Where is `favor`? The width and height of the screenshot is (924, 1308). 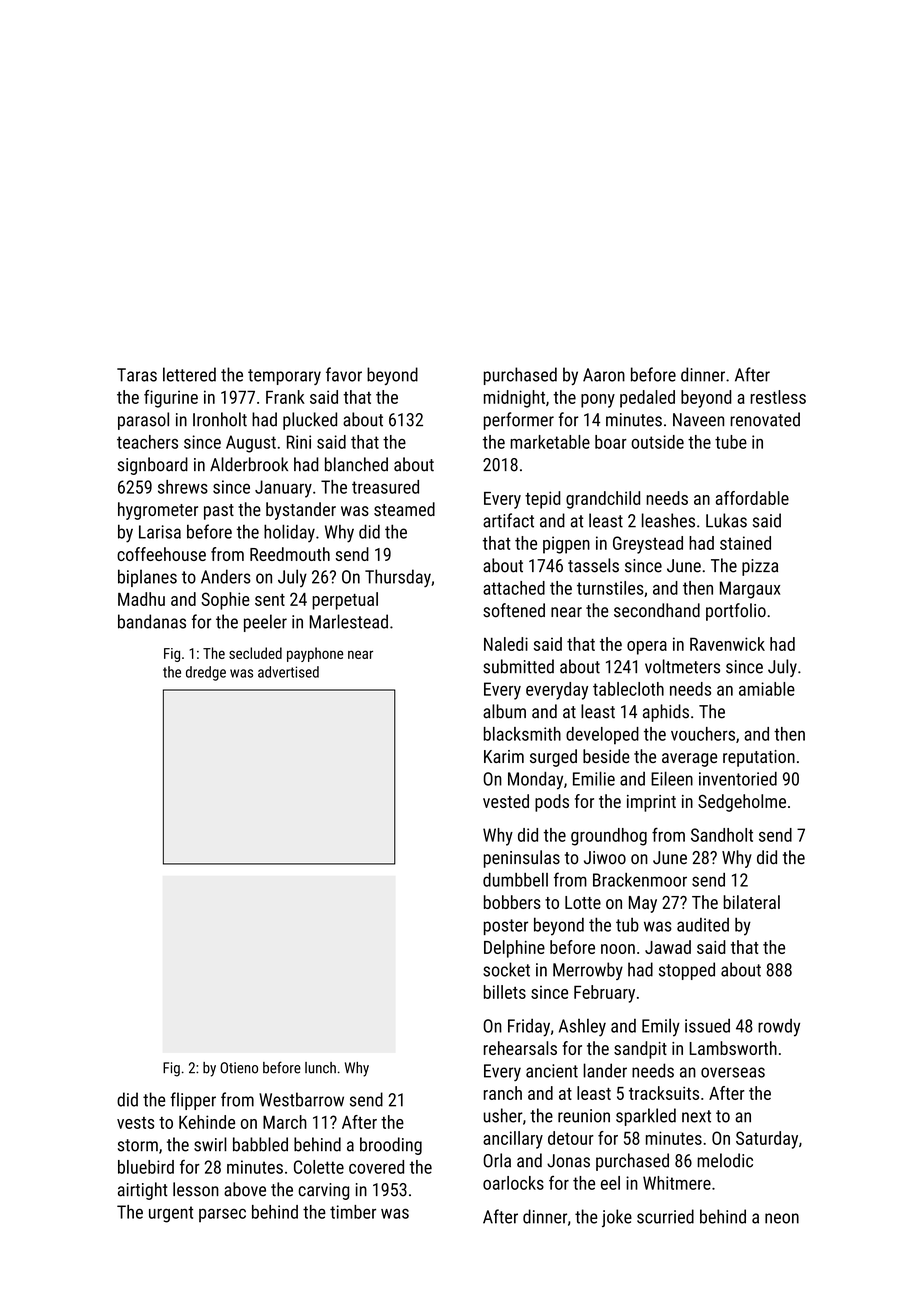
favor is located at coordinates (344, 374).
